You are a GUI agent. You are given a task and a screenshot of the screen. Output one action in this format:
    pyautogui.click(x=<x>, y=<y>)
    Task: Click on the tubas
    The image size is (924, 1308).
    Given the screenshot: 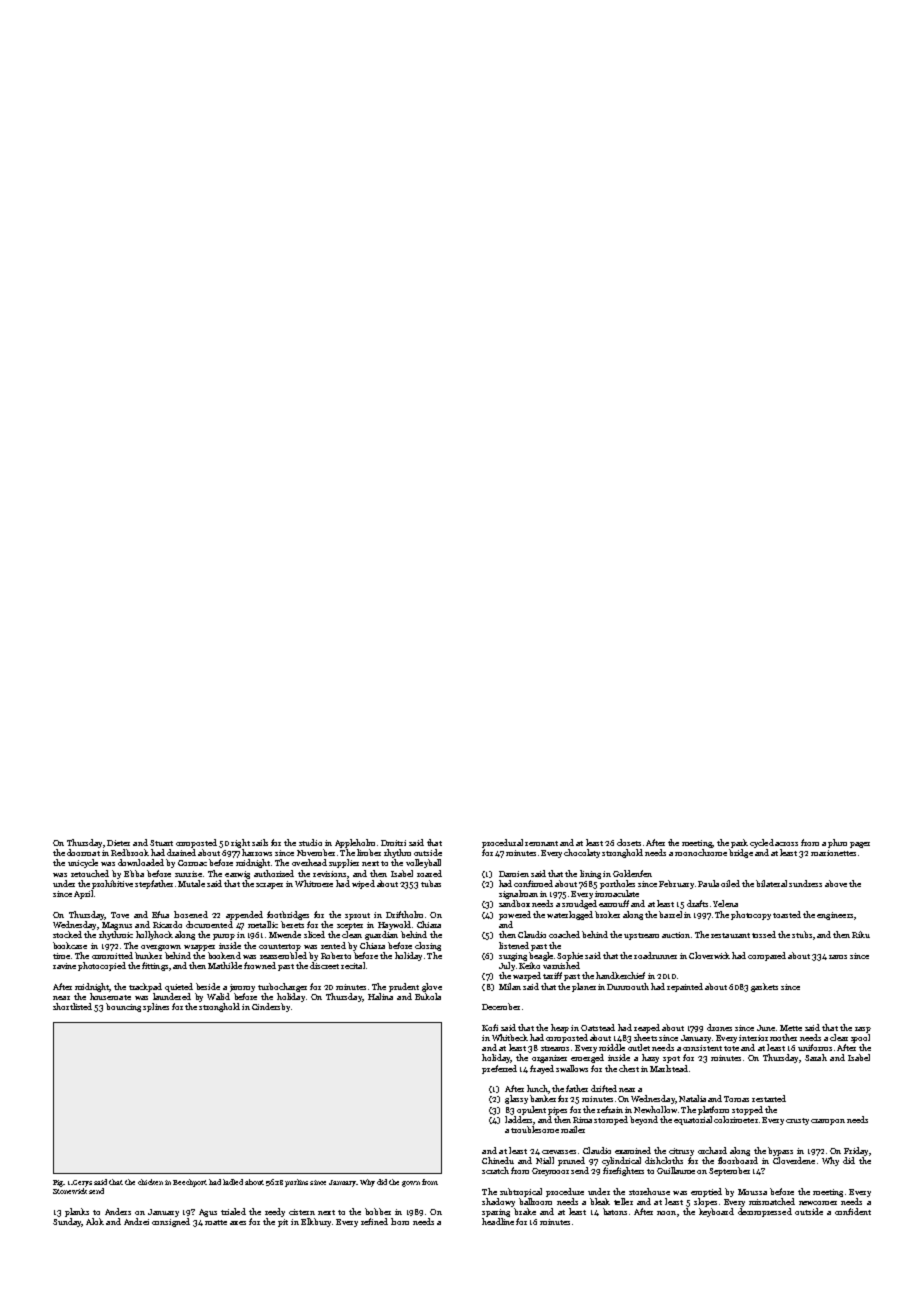 What is the action you would take?
    pyautogui.click(x=431, y=883)
